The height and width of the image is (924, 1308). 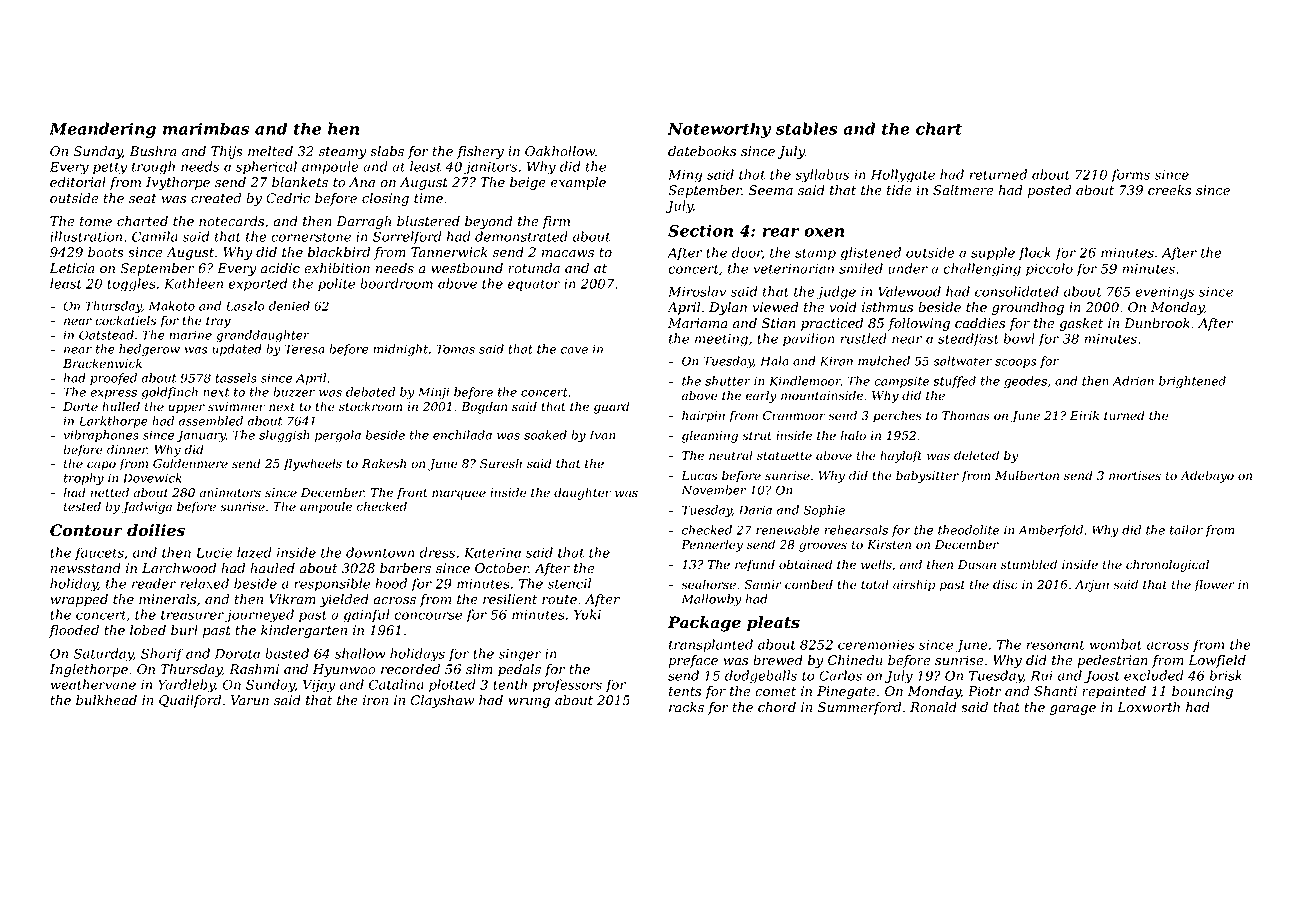 I want to click on Eirik, so click(x=1084, y=415).
